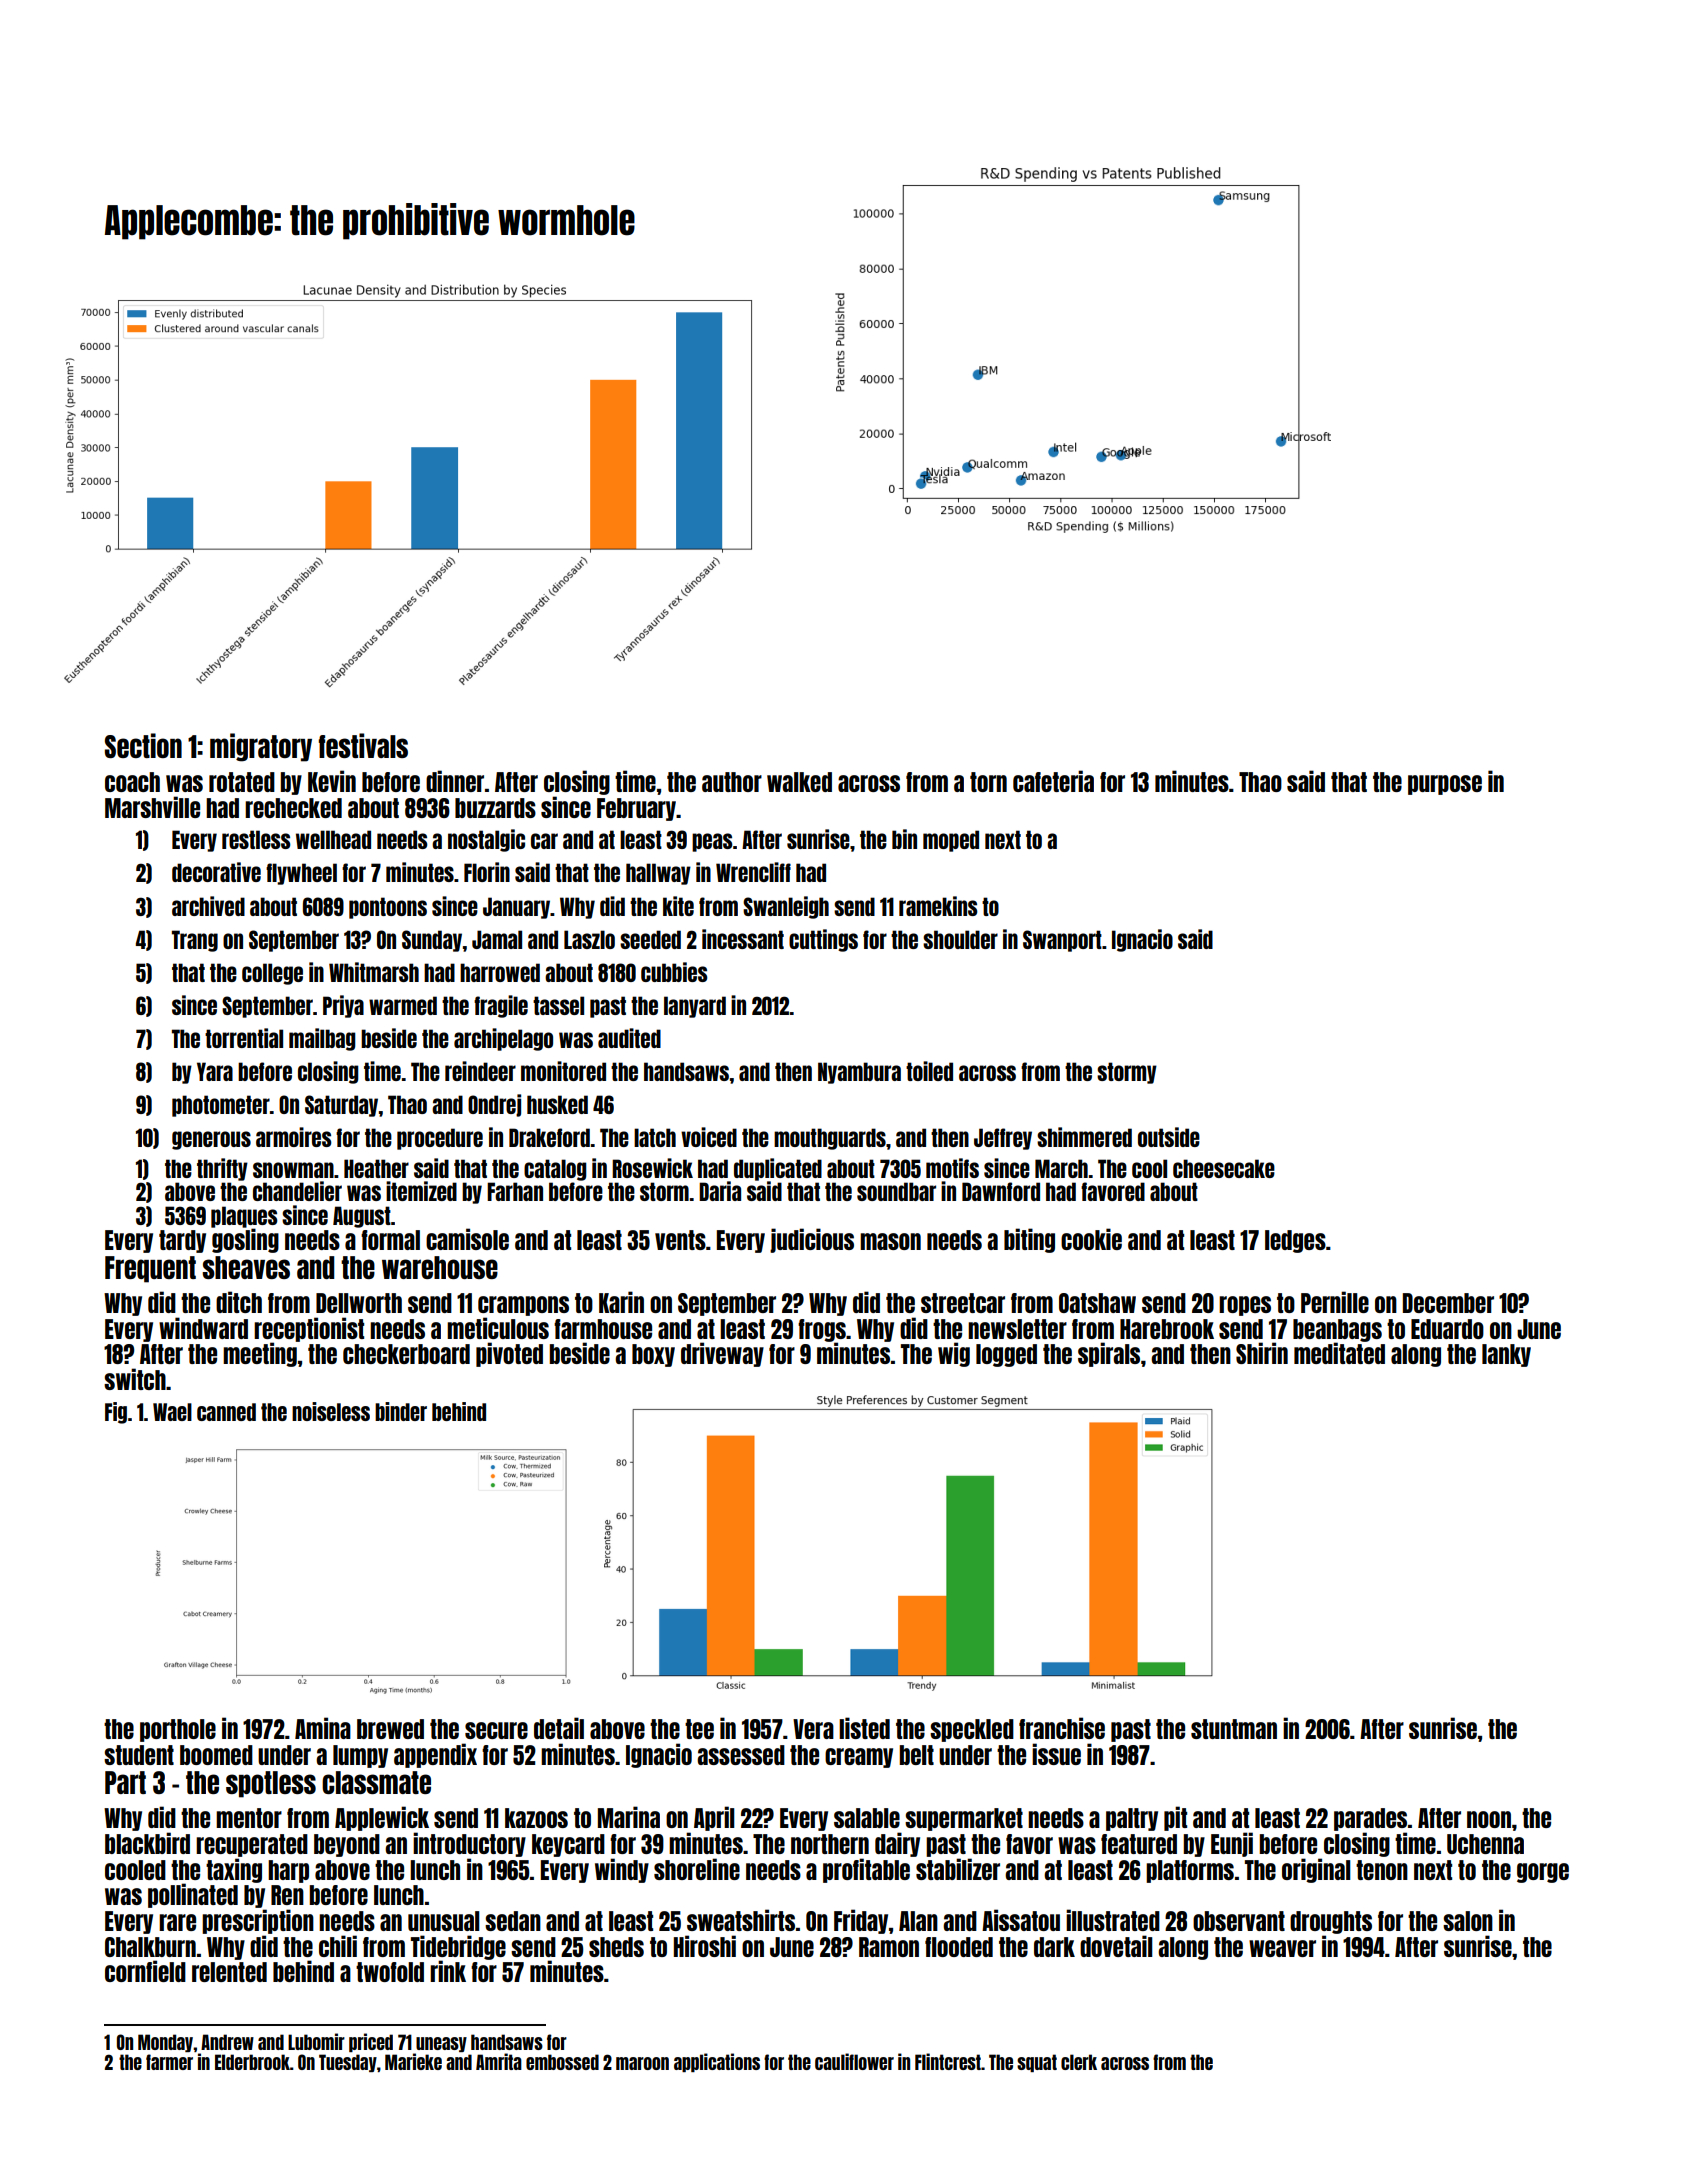 The image size is (1683, 2178). Describe the element at coordinates (1447, 1329) in the screenshot. I see `Eduardo` at that location.
